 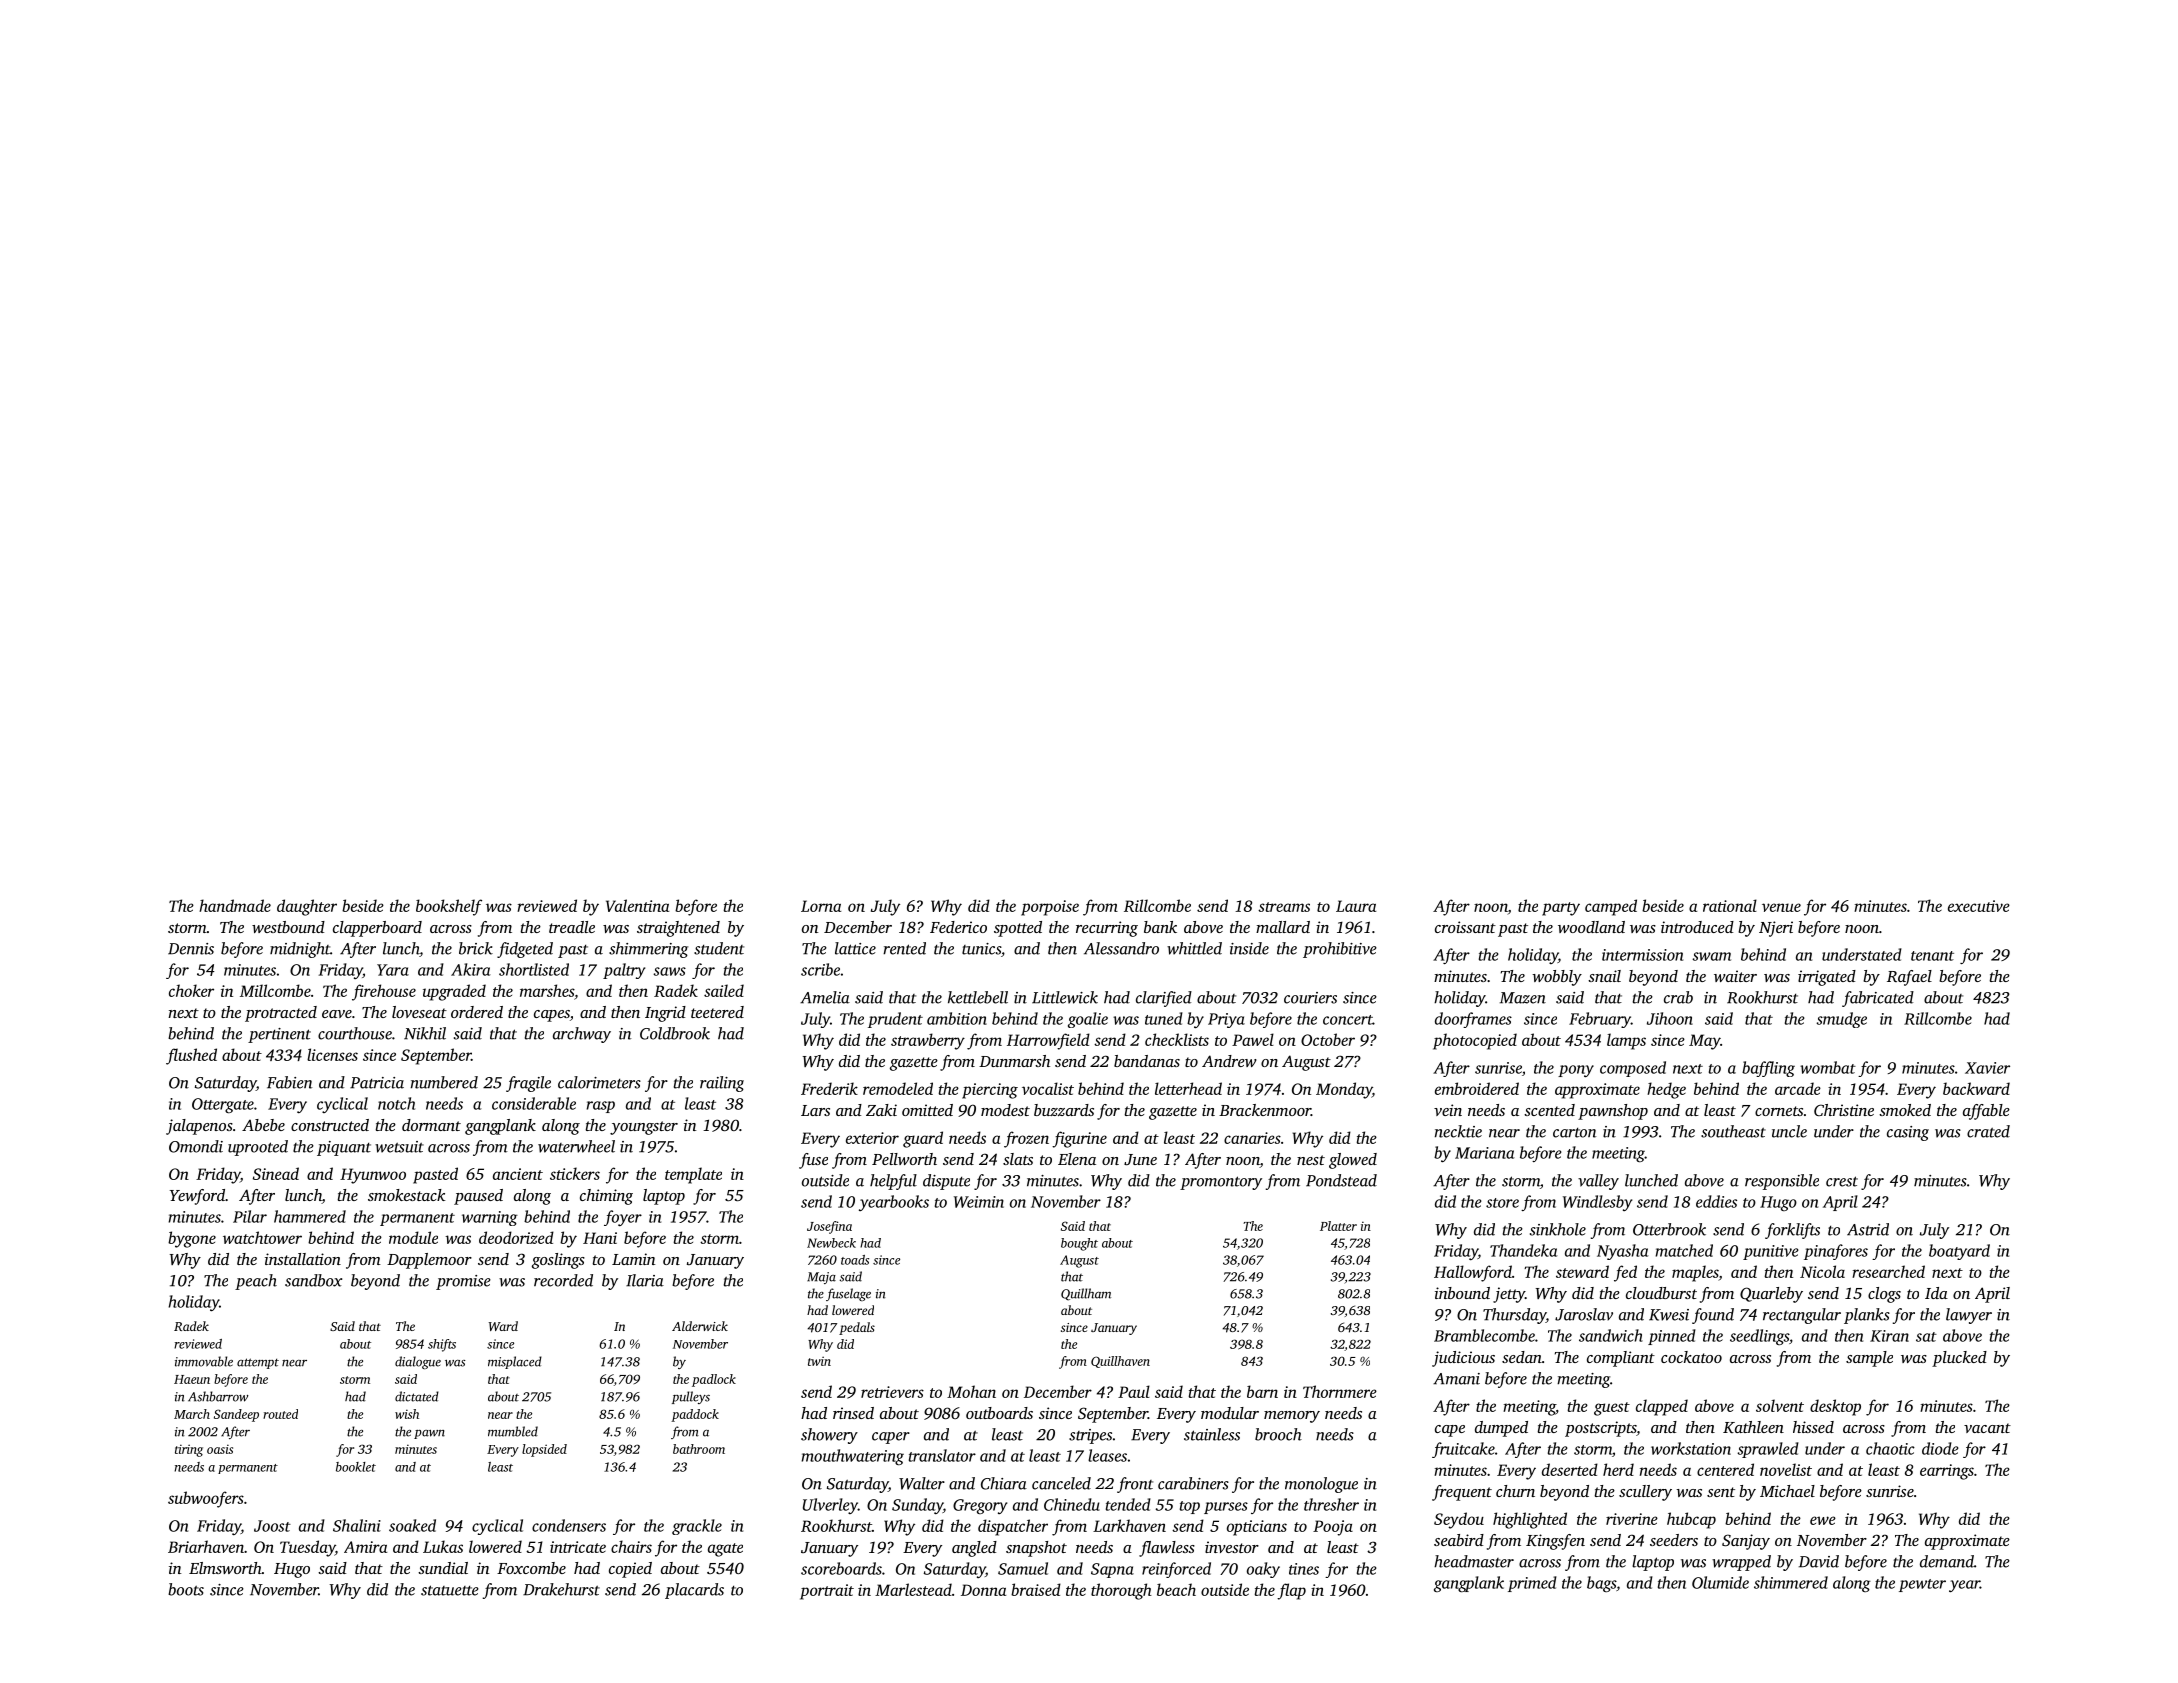 I want to click on bookshelf, so click(x=449, y=907).
